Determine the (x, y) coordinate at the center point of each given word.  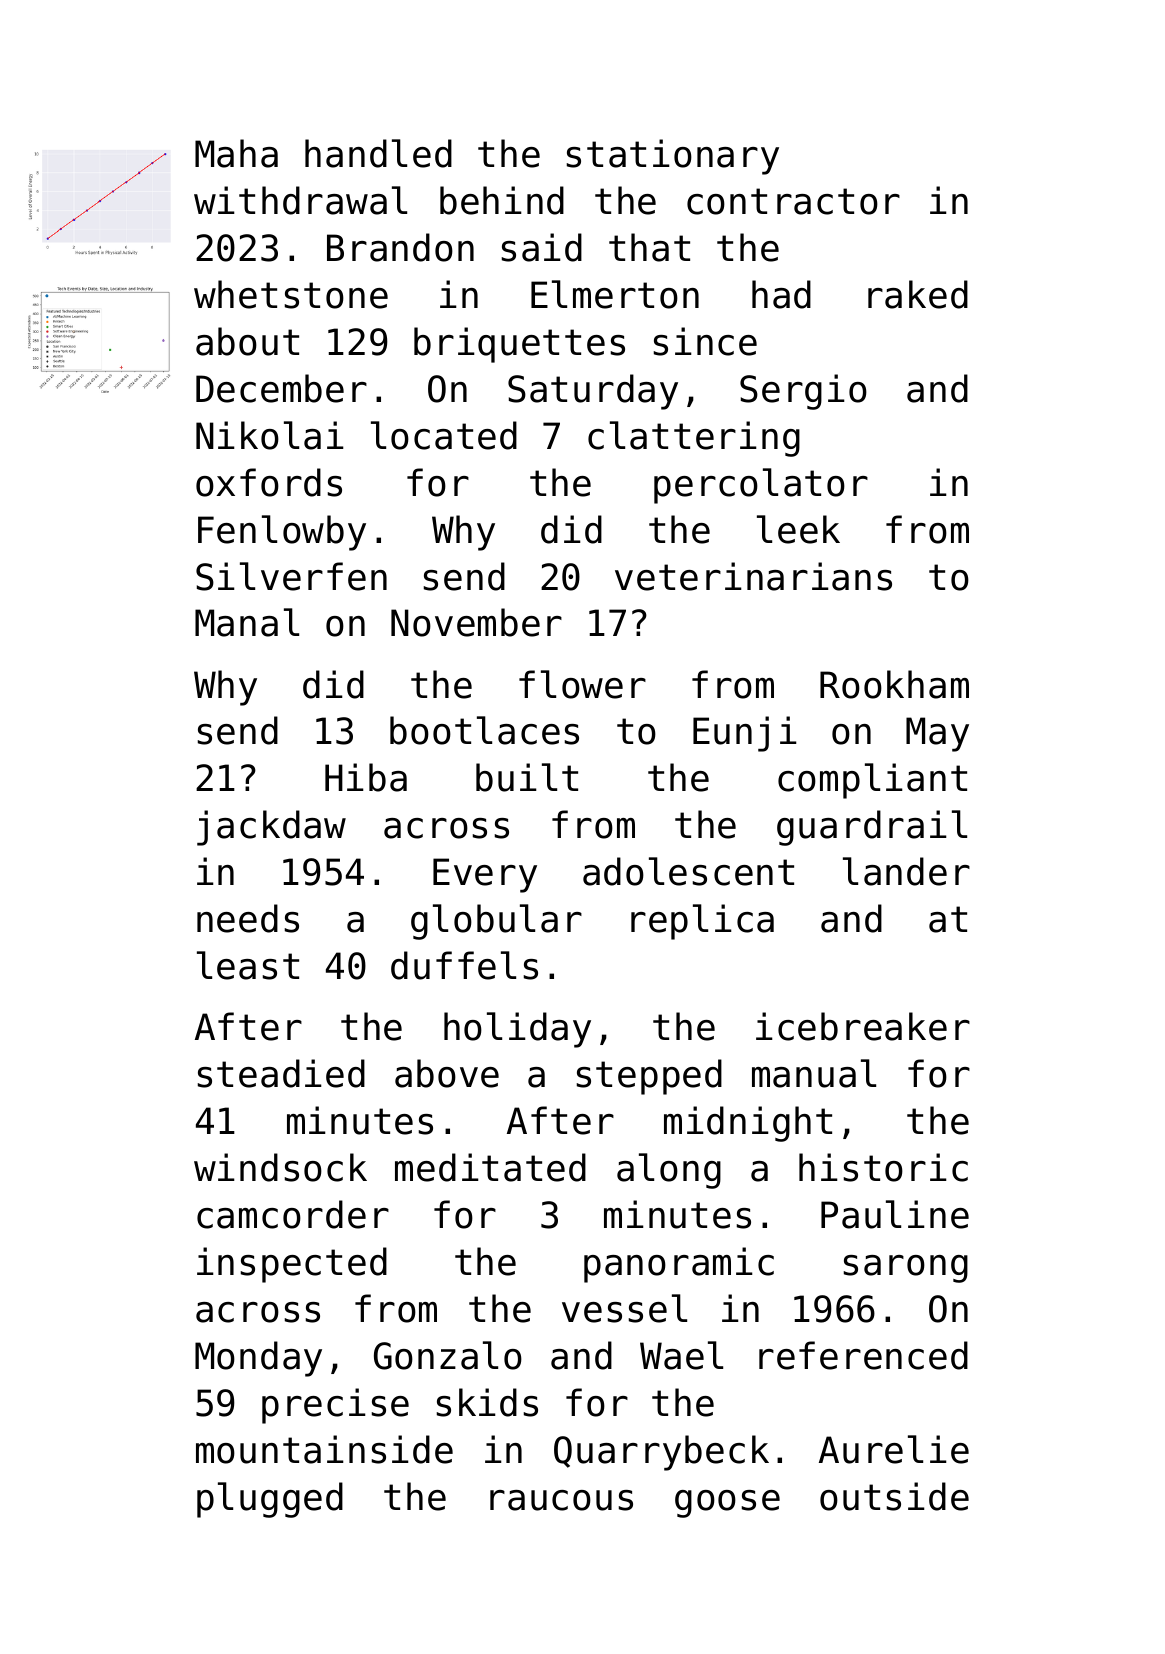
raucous (561, 1500)
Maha (236, 153)
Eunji (745, 734)
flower (582, 684)
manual (814, 1073)
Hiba (366, 777)
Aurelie (894, 1449)
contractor (793, 201)
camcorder (293, 1214)
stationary (673, 157)
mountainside (324, 1449)
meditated (490, 1167)
